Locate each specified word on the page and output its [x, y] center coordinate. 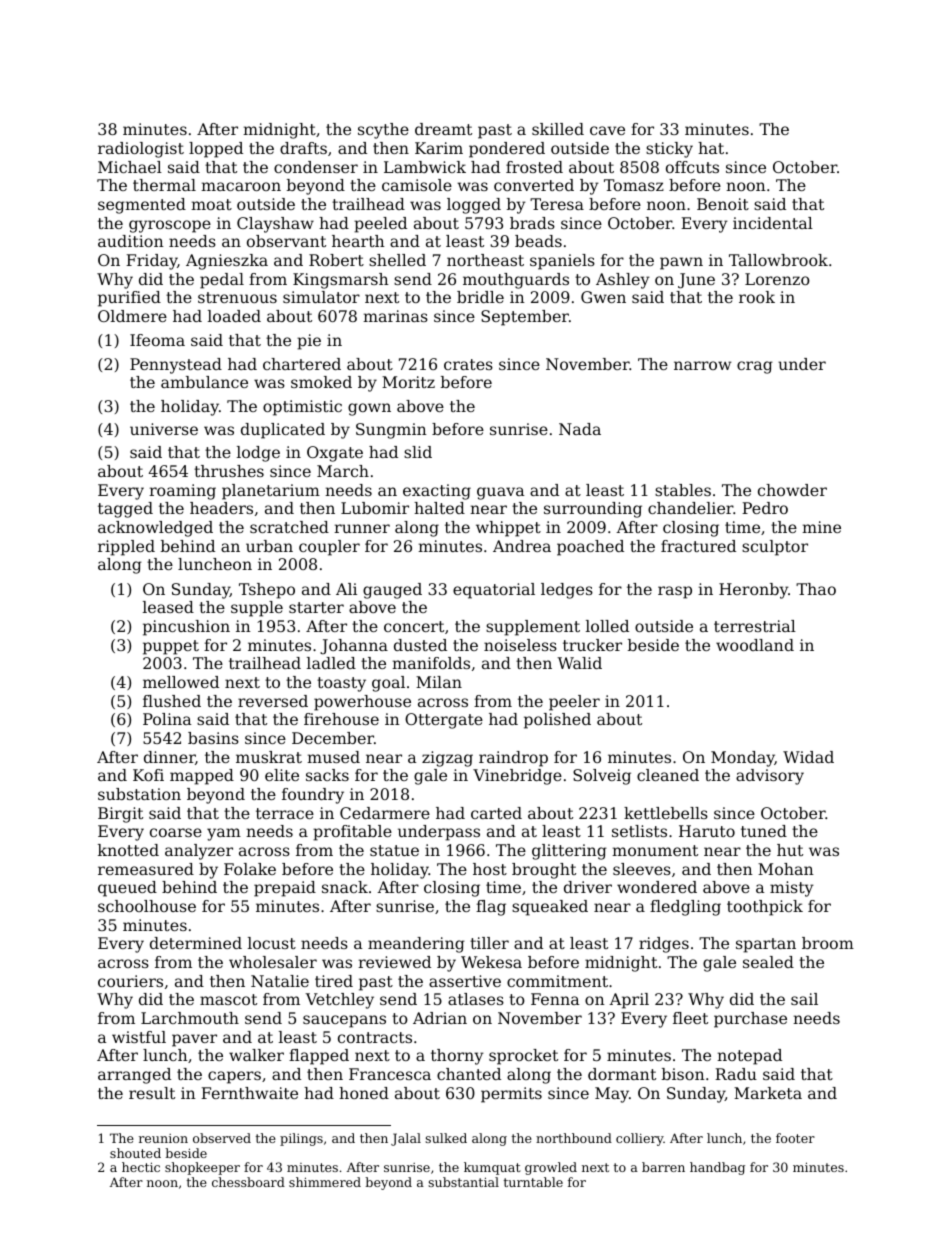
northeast [485, 260]
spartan [766, 945]
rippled [126, 548]
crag [755, 367]
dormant [622, 1074]
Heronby [753, 591]
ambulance [204, 382]
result [152, 1093]
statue [394, 850]
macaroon [241, 186]
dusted [420, 645]
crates [468, 364]
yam [224, 834]
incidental [773, 223]
